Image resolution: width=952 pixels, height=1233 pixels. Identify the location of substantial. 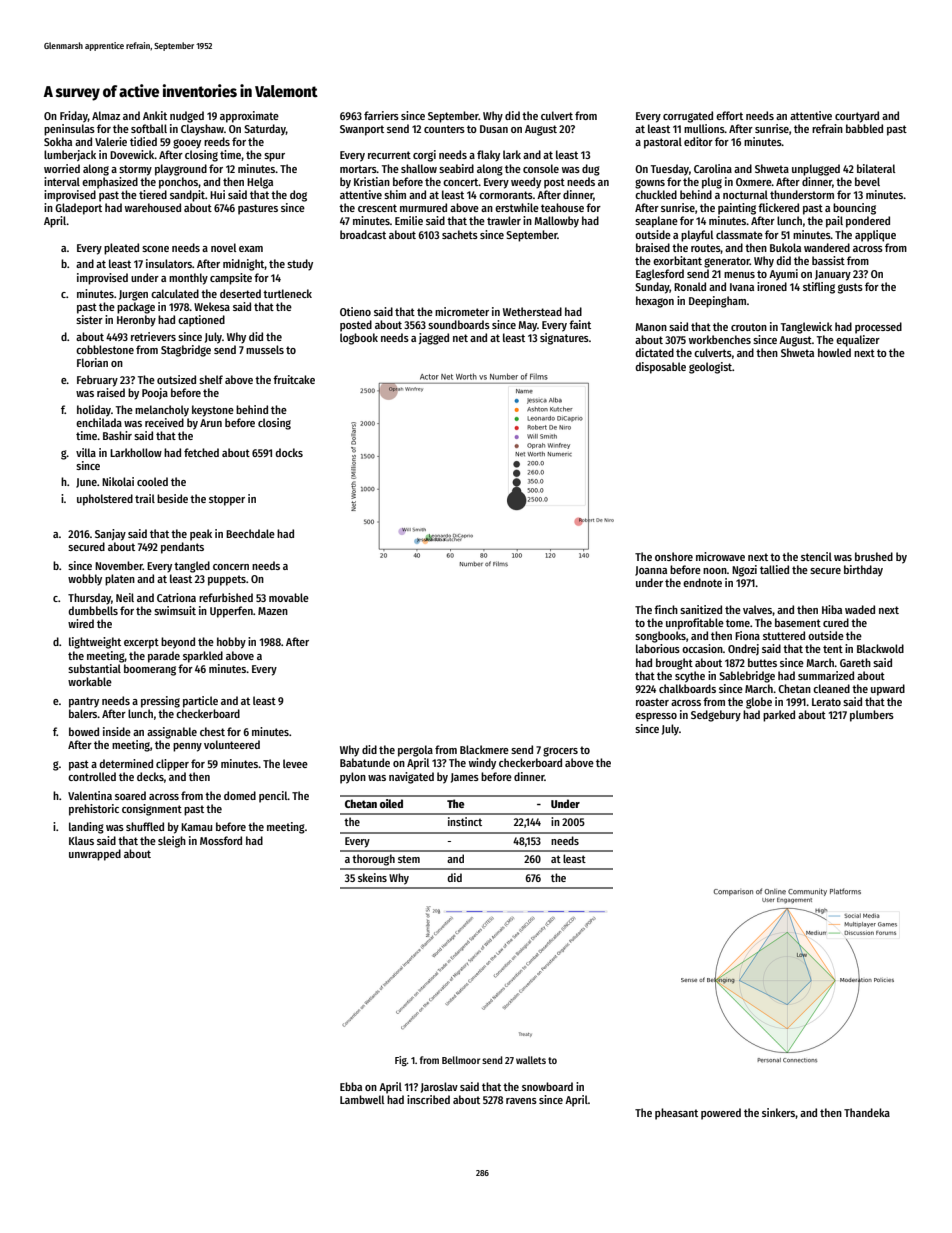
(94, 668).
